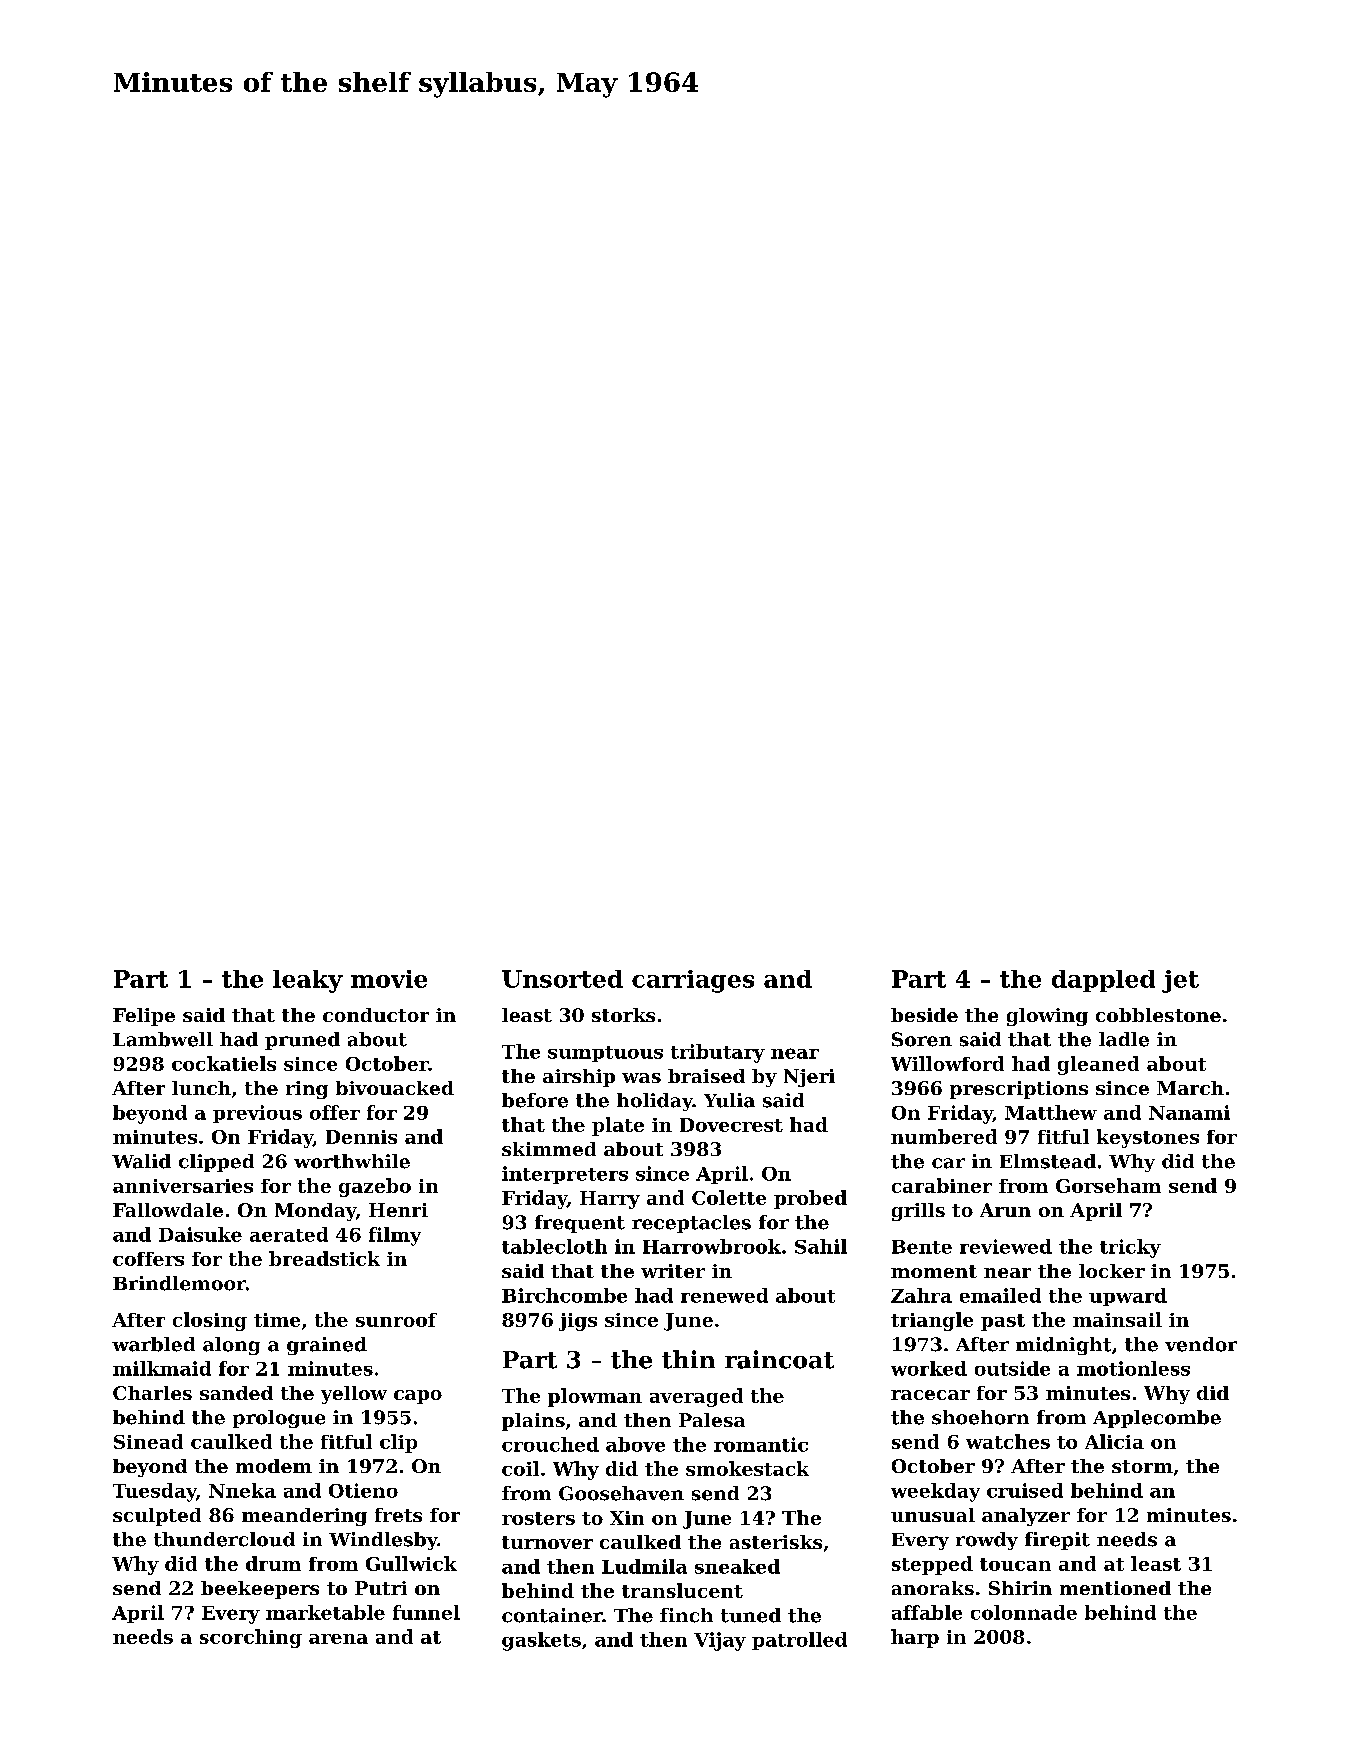 This image has height=1748, width=1351. I want to click on numbered, so click(944, 1136).
